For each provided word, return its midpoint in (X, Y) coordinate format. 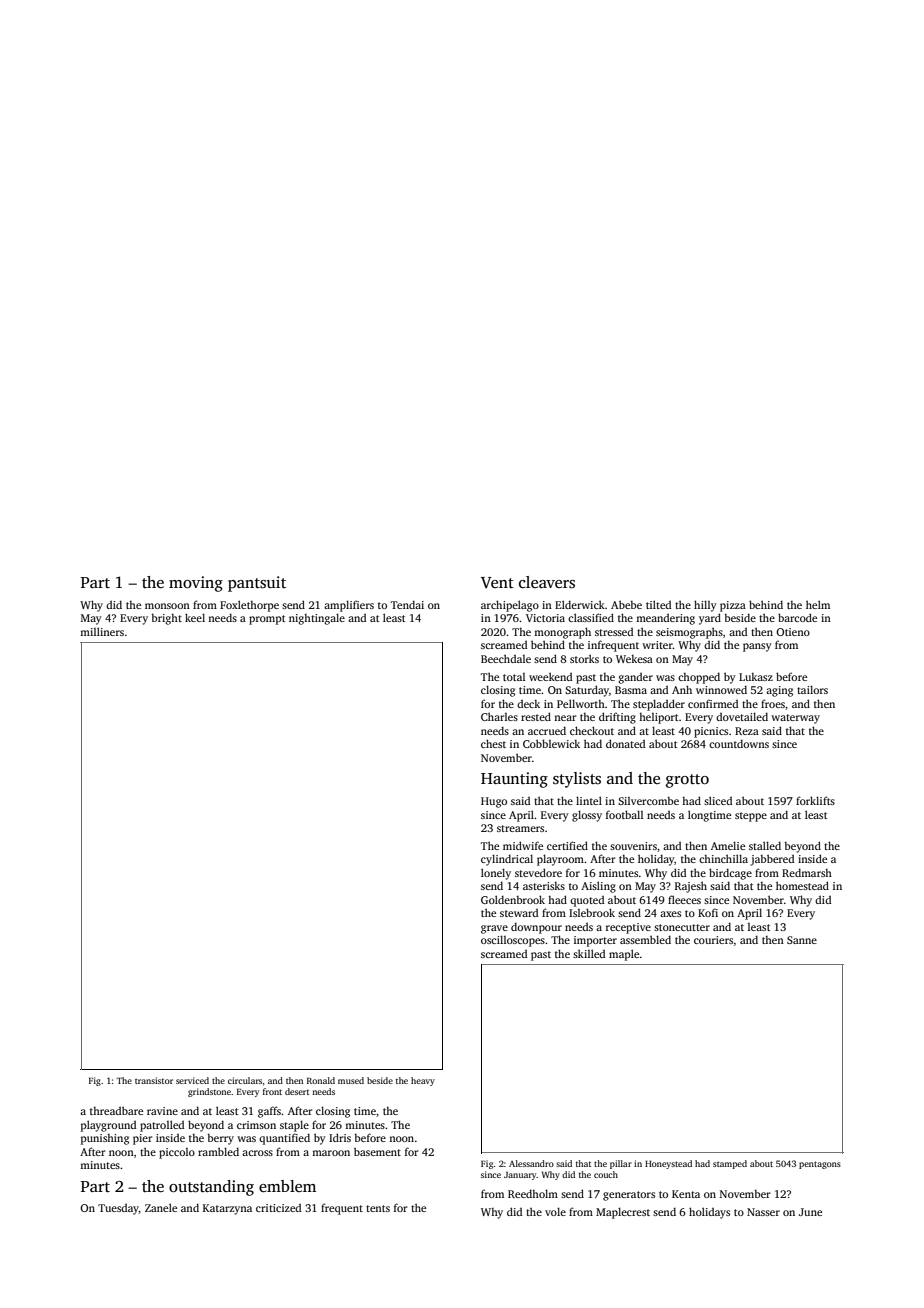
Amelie (728, 845)
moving (196, 584)
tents (378, 1208)
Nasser (763, 1212)
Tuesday (118, 1209)
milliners (102, 631)
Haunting (514, 780)
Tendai (407, 604)
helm (818, 604)
